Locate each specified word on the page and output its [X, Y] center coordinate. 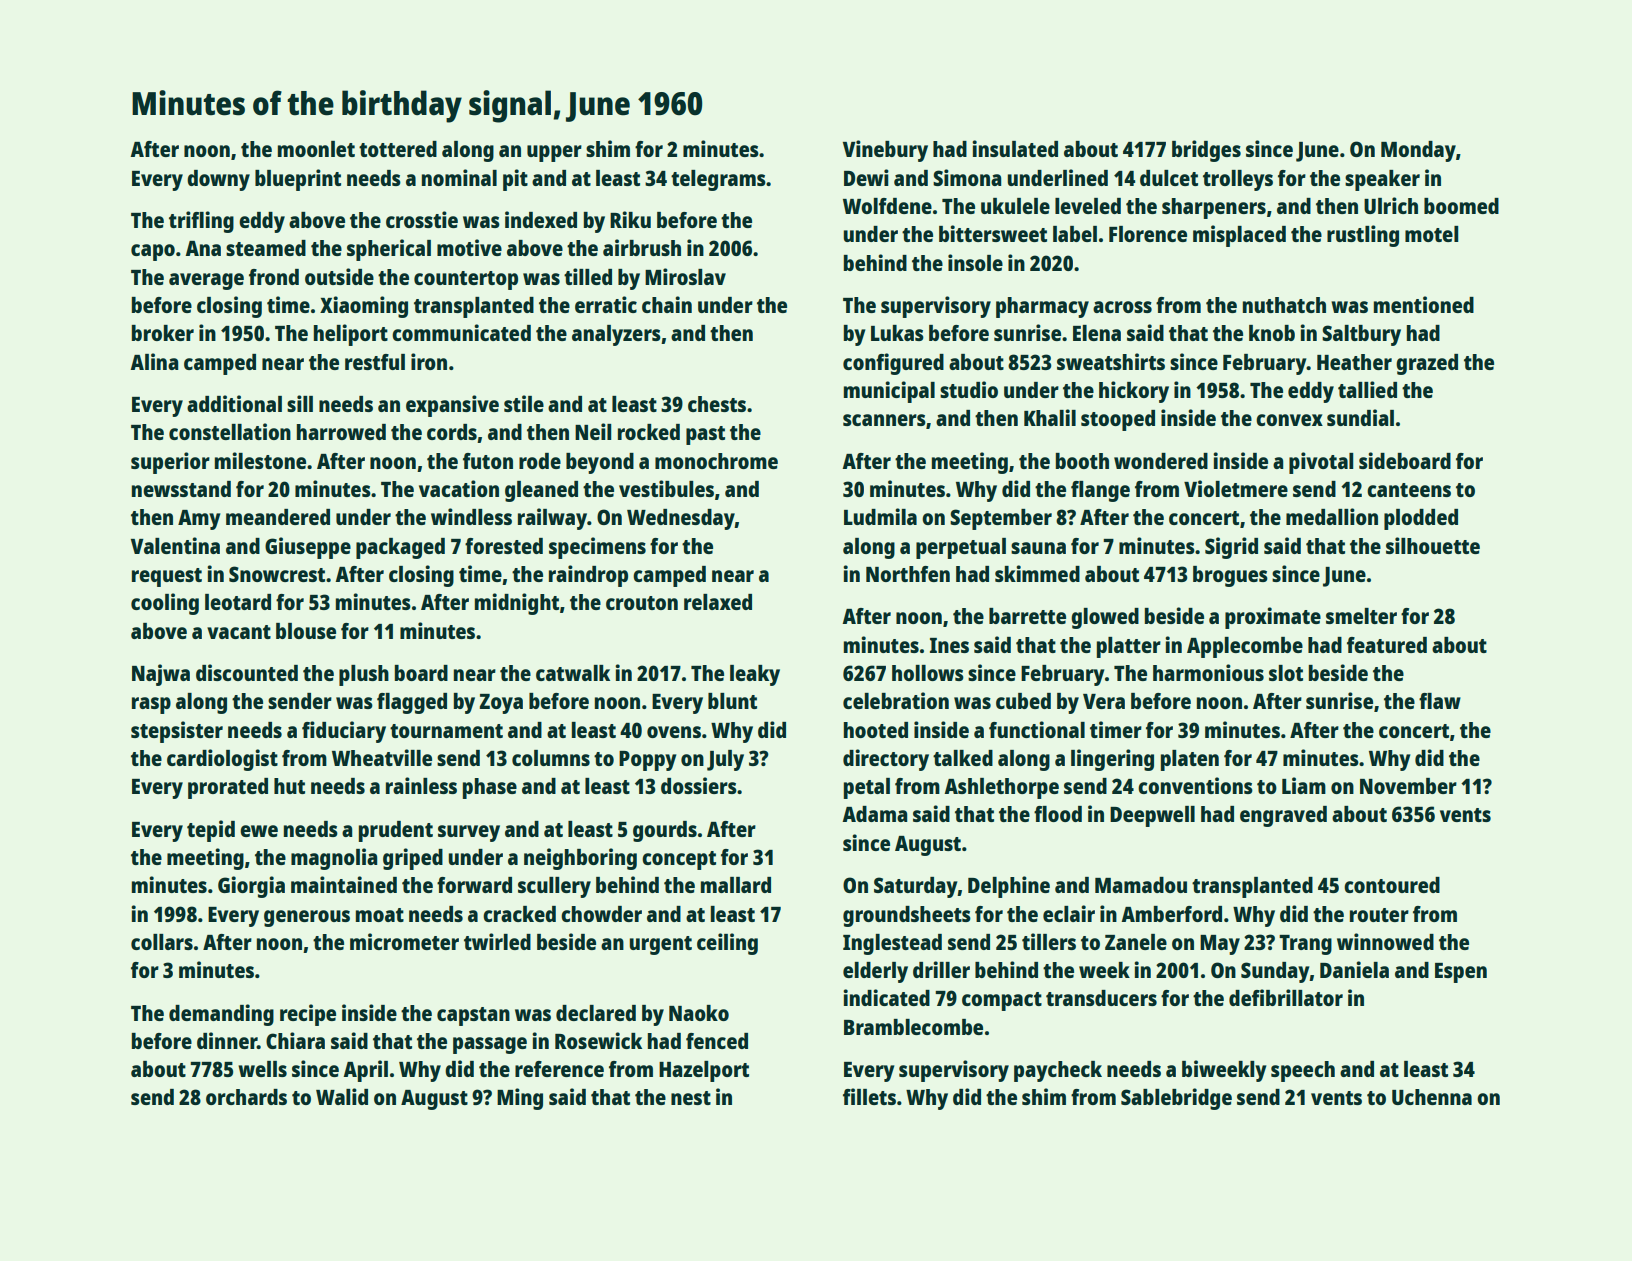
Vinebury [885, 151]
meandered [278, 517]
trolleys [1238, 180]
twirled [497, 941]
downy [218, 180]
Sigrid [1231, 548]
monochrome [716, 461]
